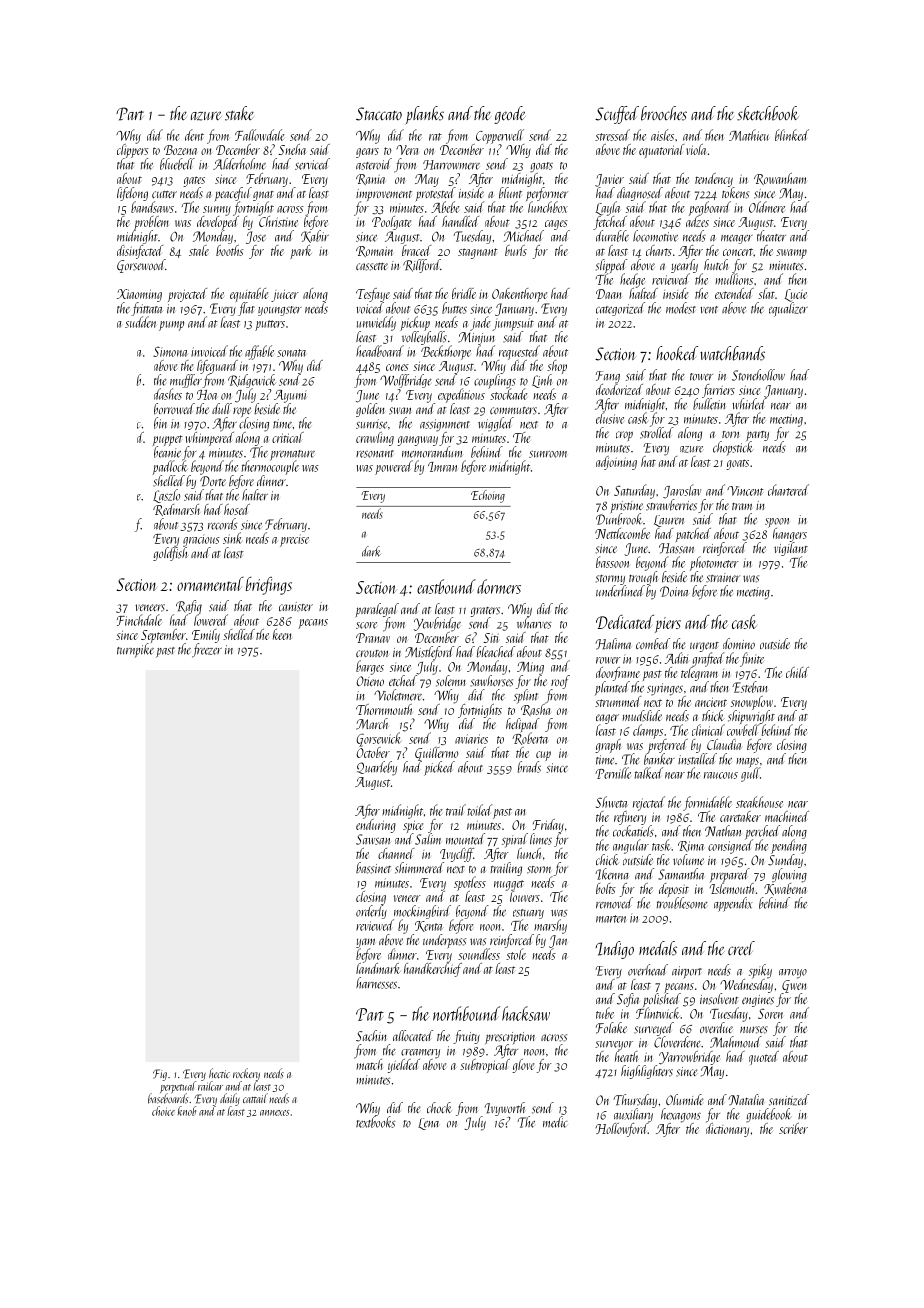 Image resolution: width=924 pixels, height=1308 pixels. Describe the element at coordinates (294, 540) in the image. I see `precise` at that location.
